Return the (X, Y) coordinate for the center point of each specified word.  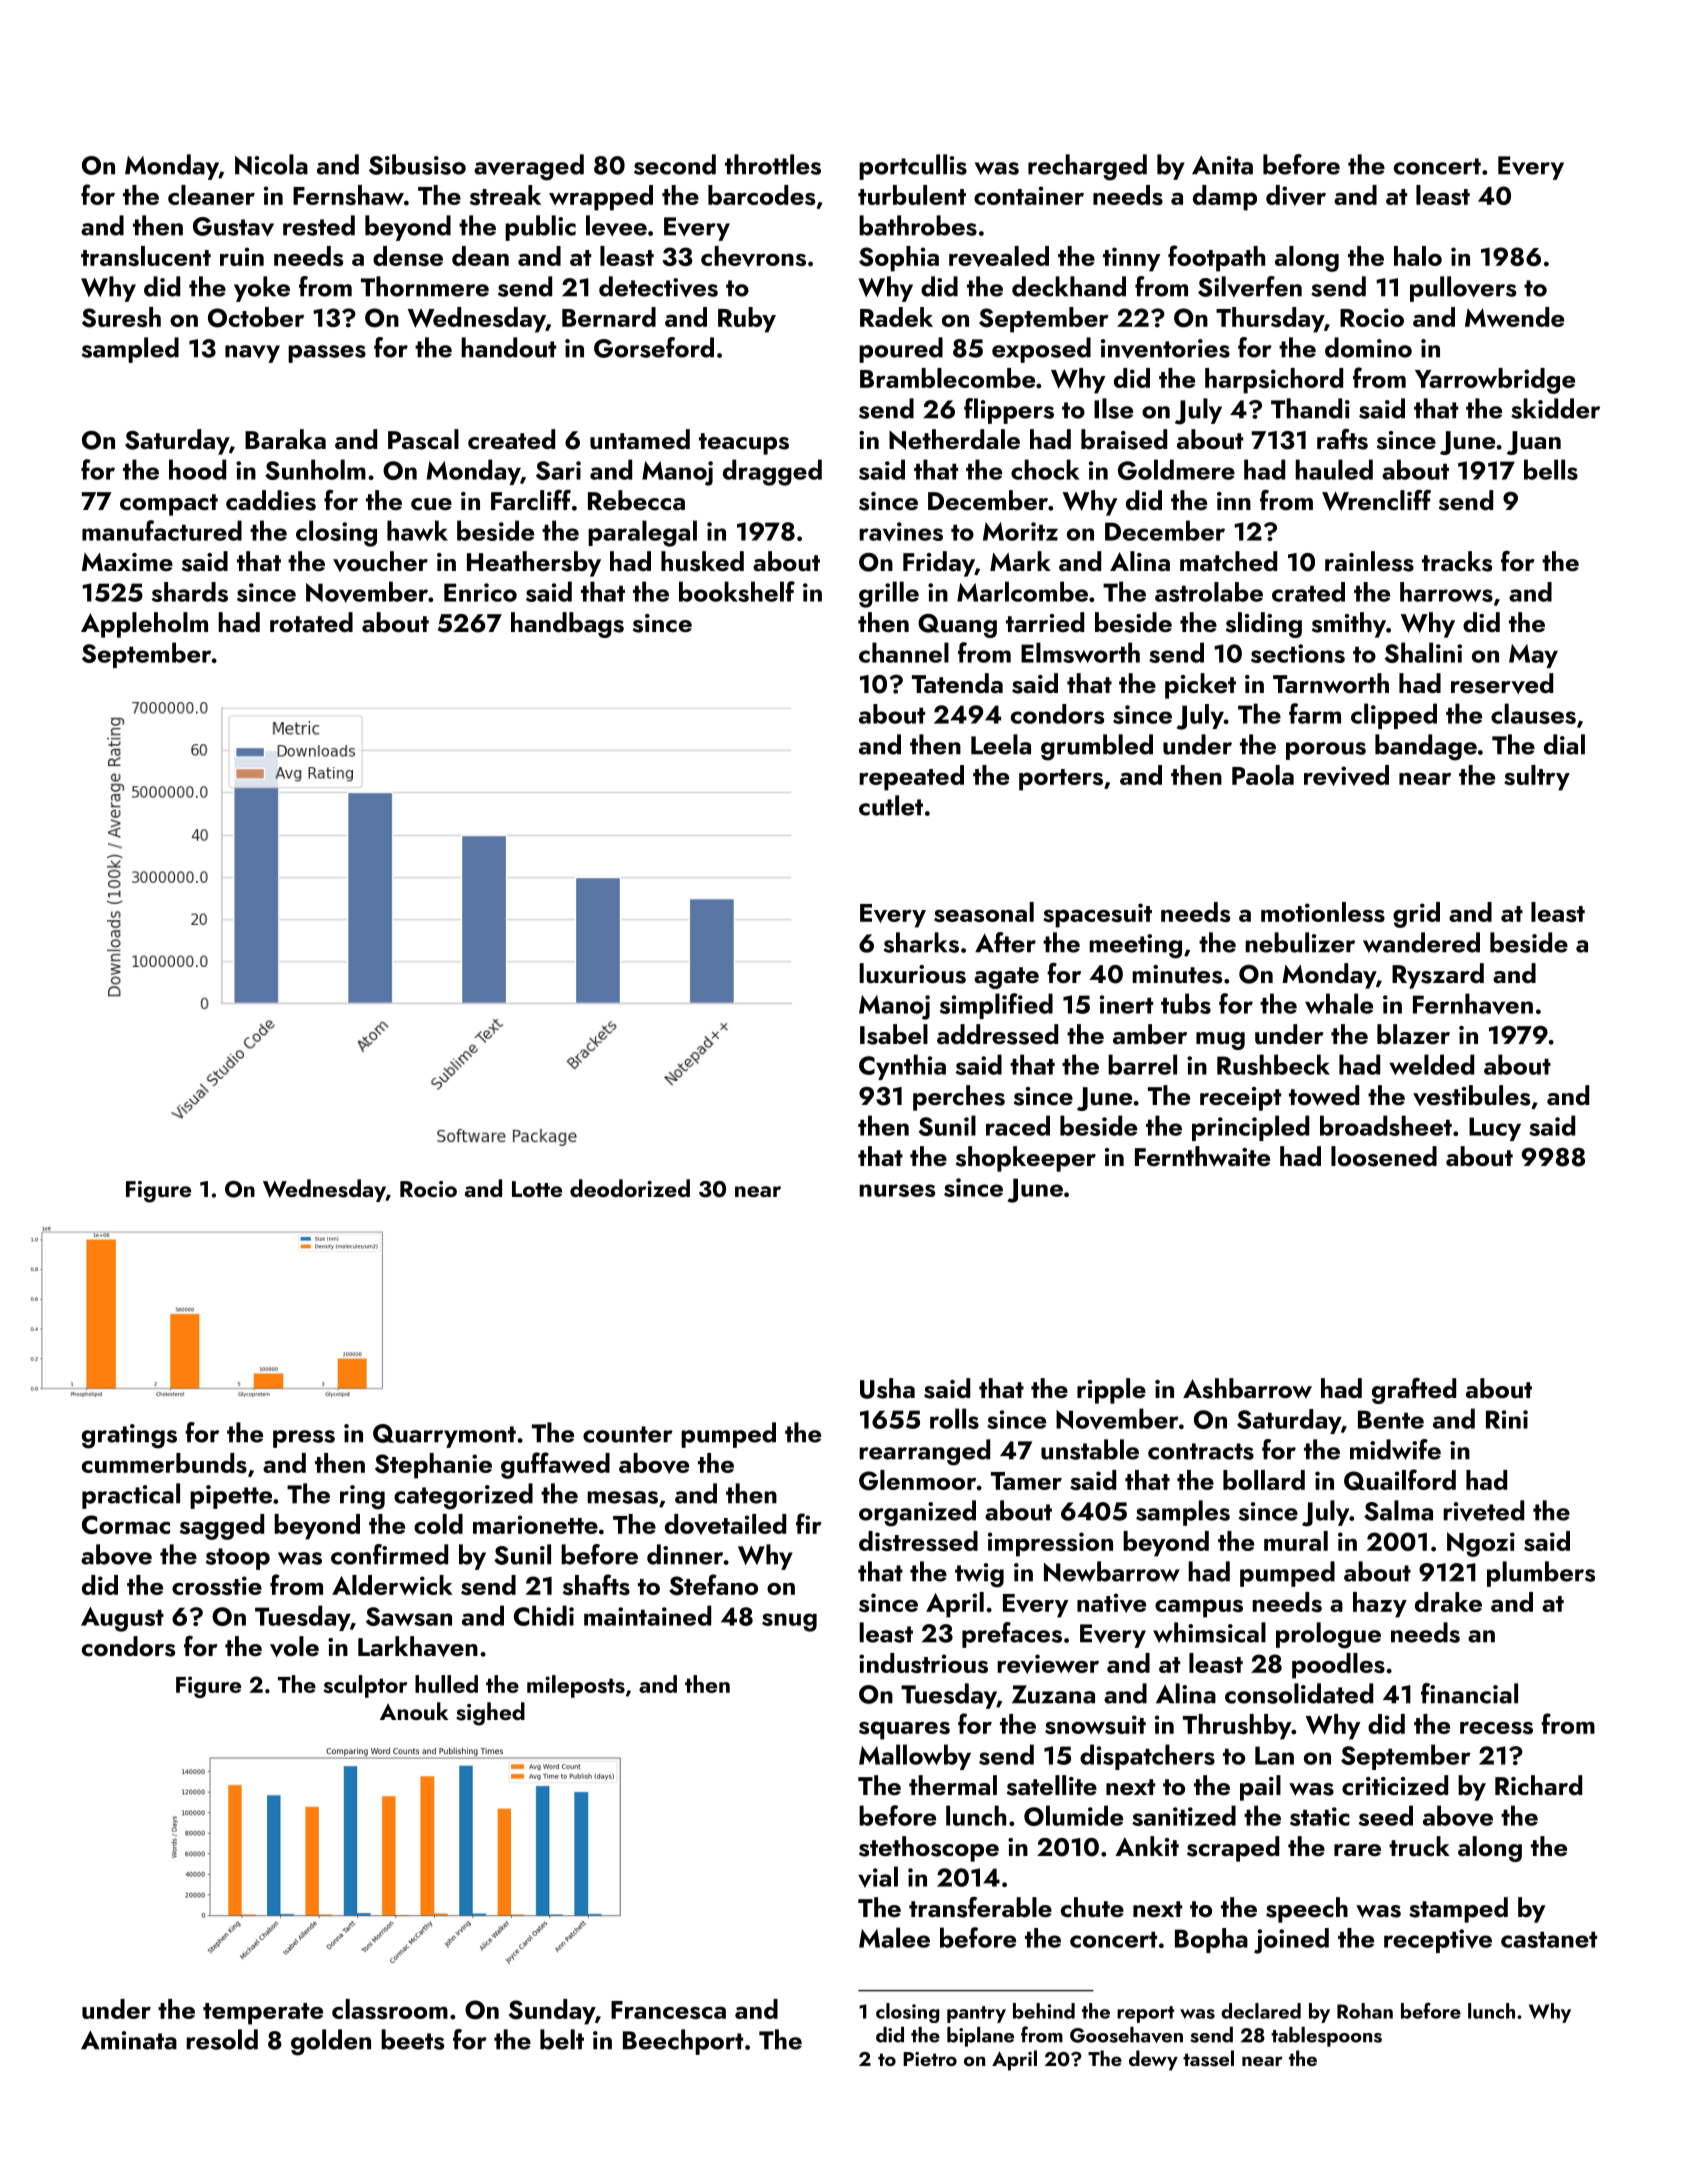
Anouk (414, 1711)
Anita (1222, 165)
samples (1183, 1513)
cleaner (211, 195)
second (675, 164)
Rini (1507, 1419)
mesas (622, 1497)
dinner (685, 1554)
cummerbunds (164, 1463)
